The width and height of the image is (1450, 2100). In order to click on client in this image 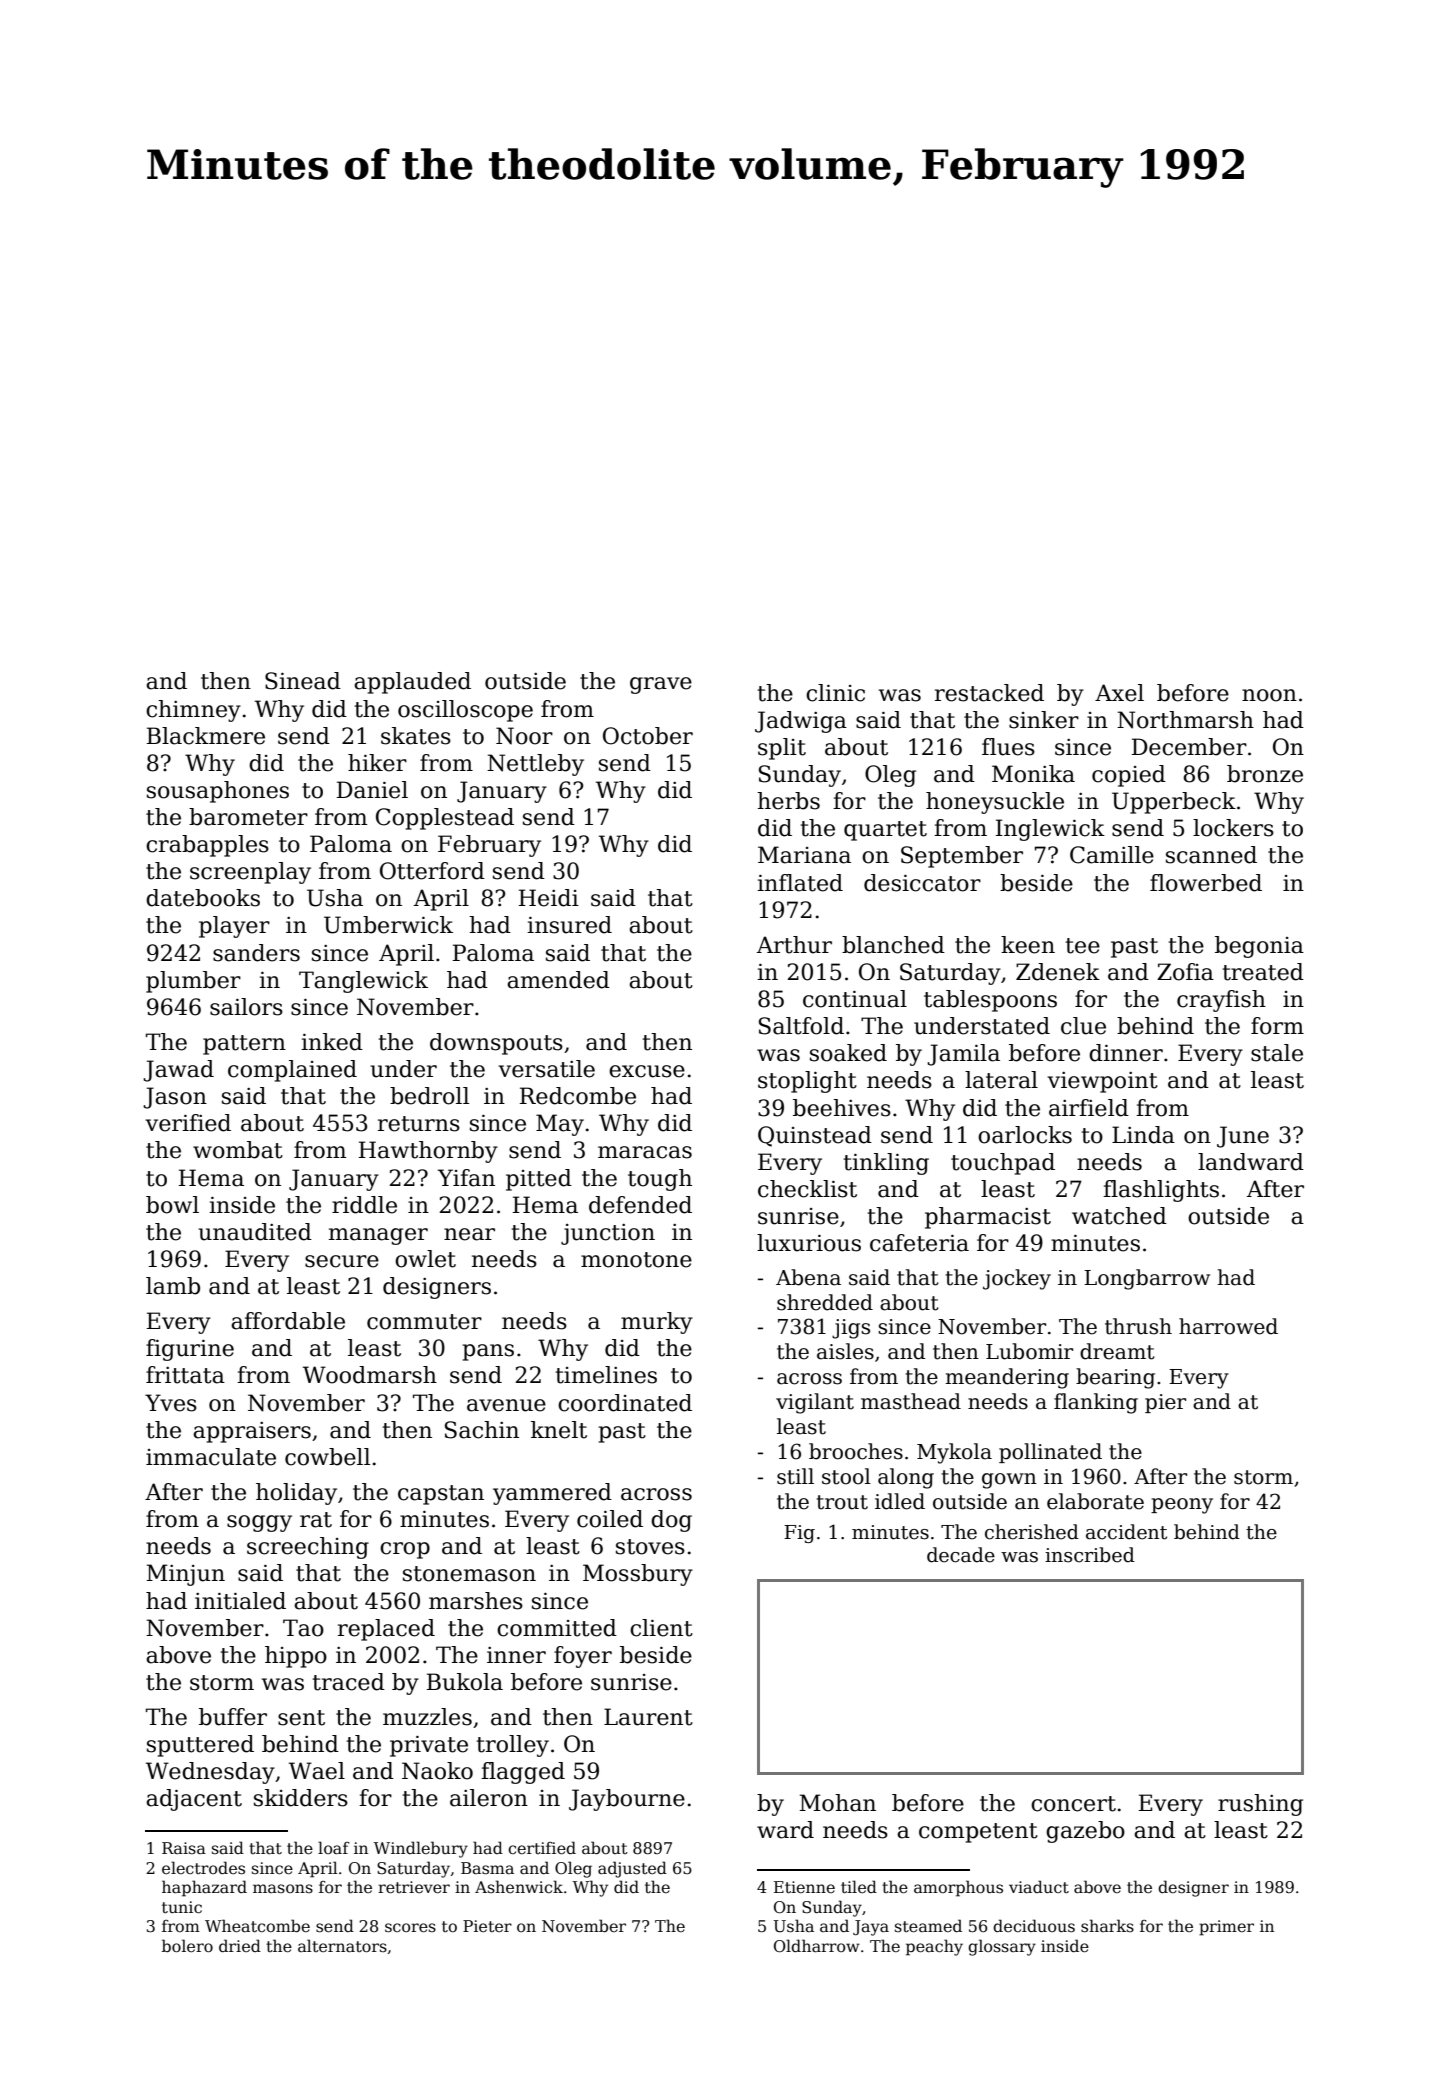, I will do `click(661, 1628)`.
